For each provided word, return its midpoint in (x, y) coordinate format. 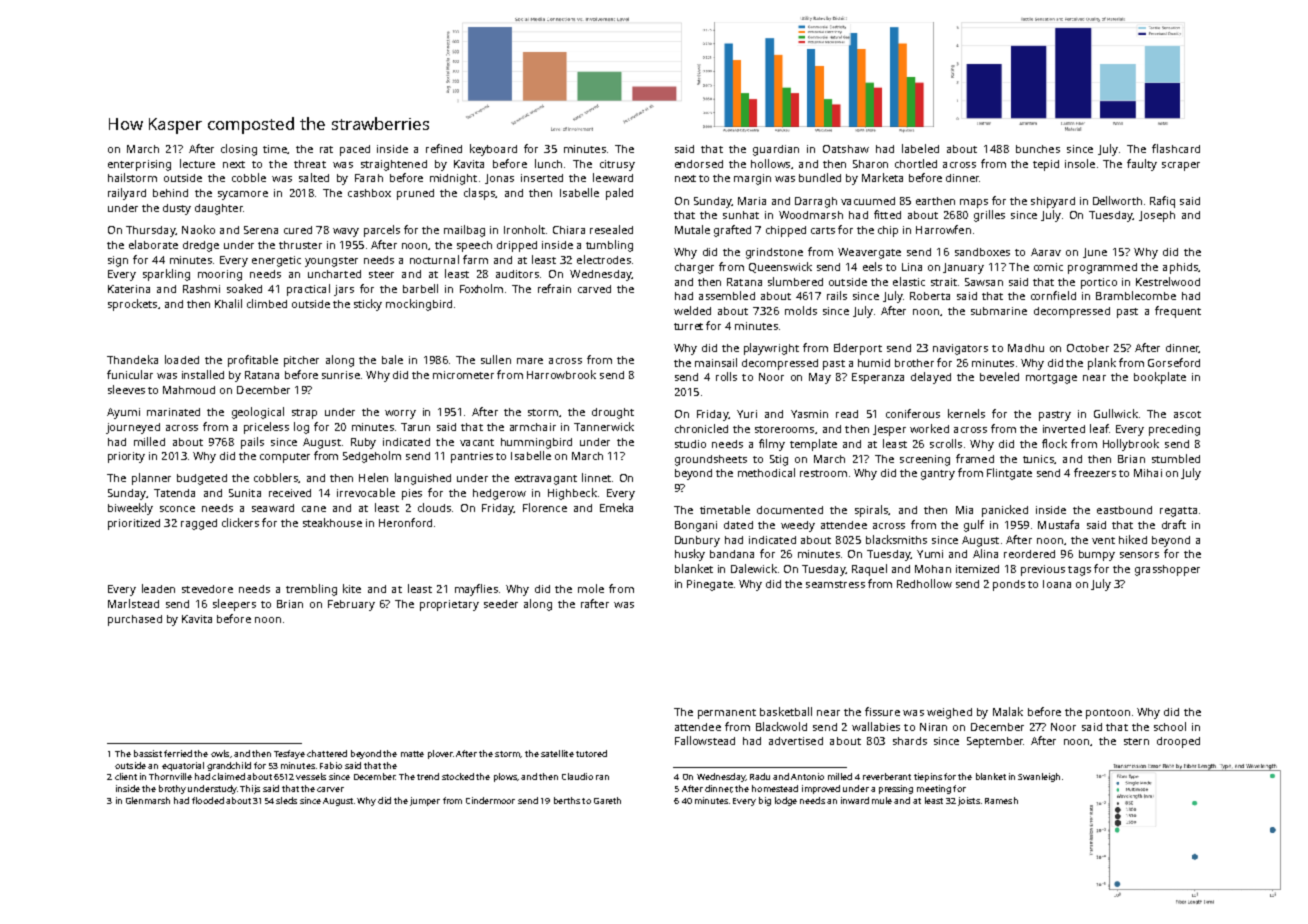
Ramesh (1001, 800)
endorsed (699, 164)
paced (355, 150)
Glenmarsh (148, 800)
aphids (1180, 268)
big (765, 801)
